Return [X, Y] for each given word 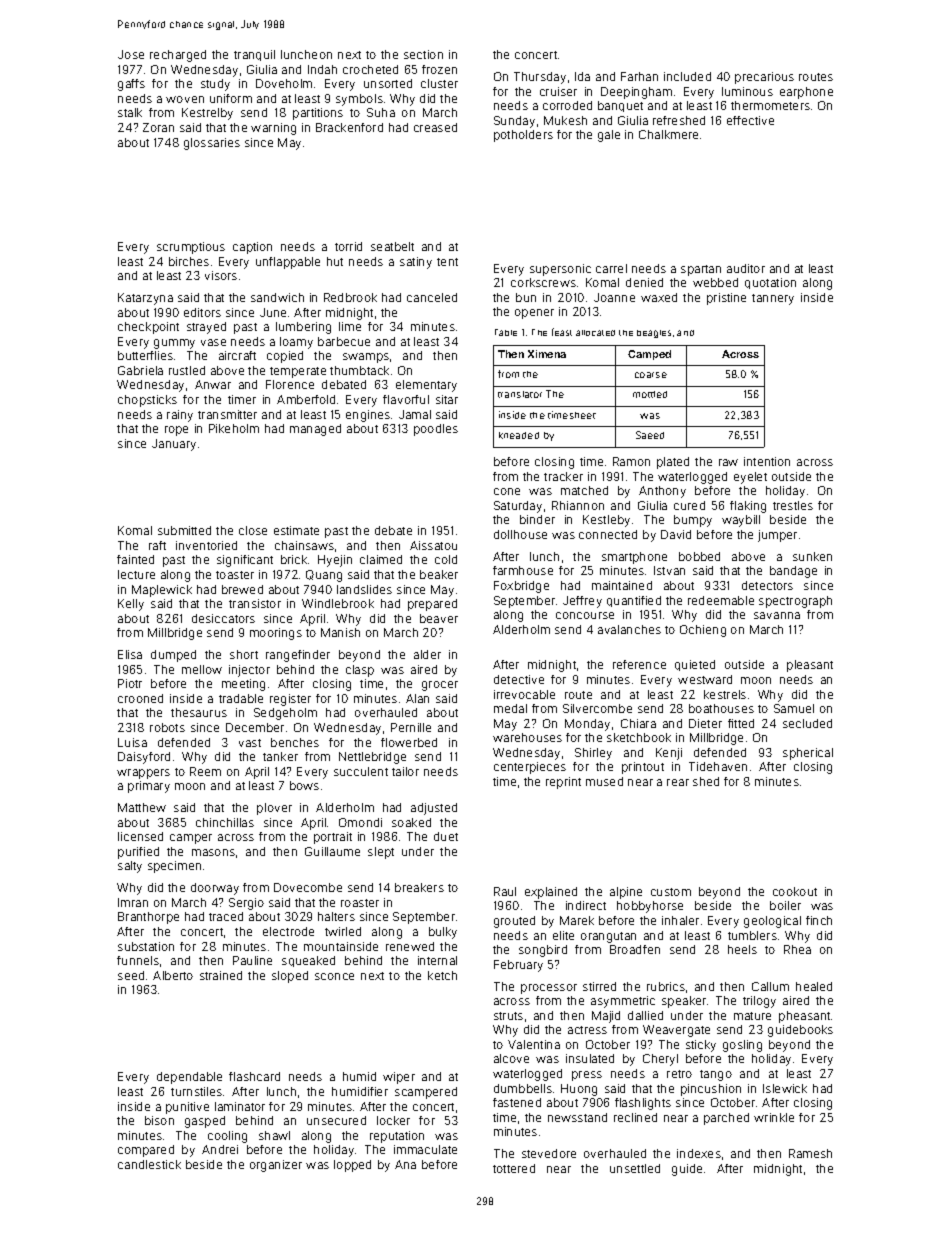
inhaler [680, 920]
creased [435, 127]
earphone [806, 93]
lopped [352, 1166]
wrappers [143, 774]
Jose [131, 54]
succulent [361, 771]
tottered [514, 1168]
